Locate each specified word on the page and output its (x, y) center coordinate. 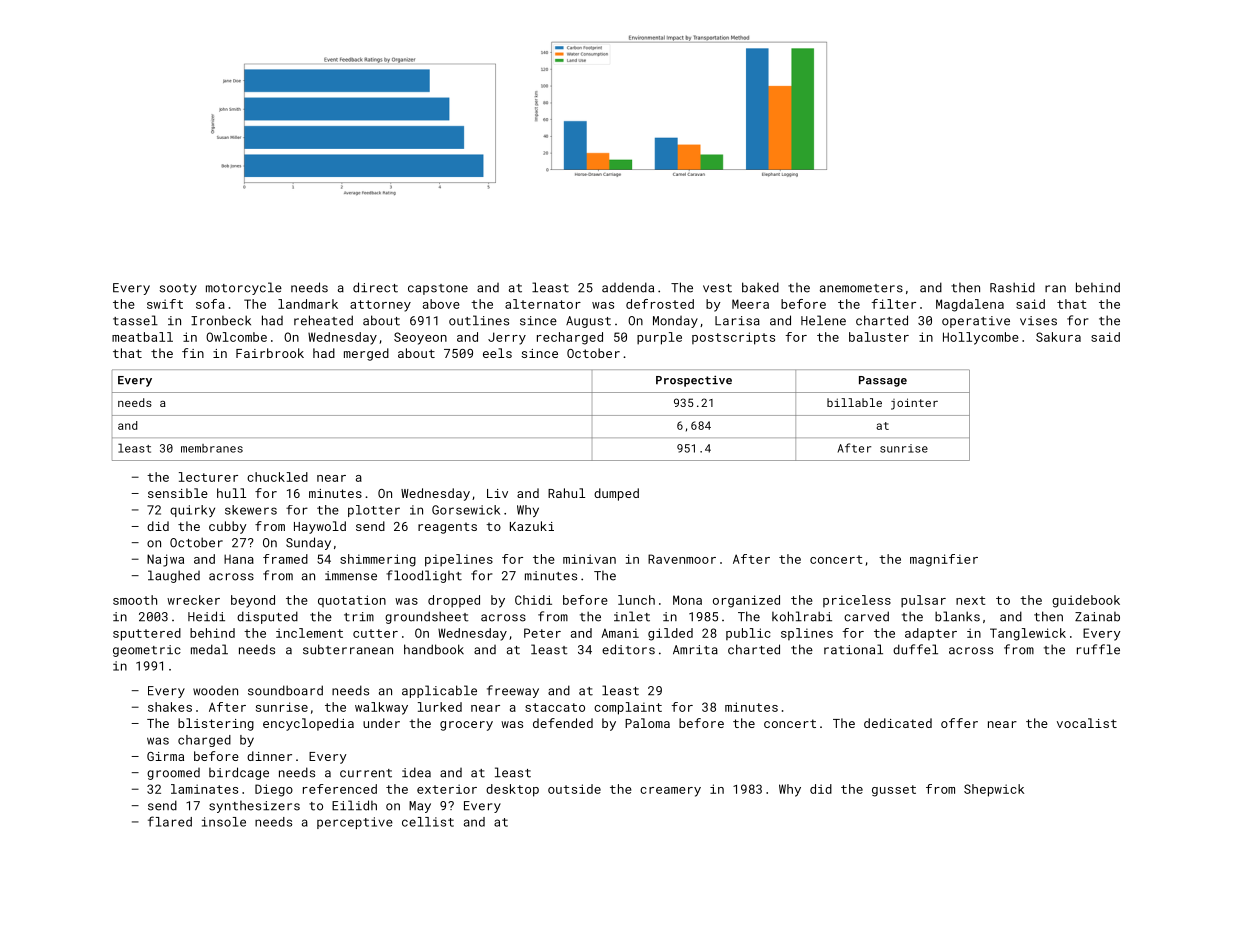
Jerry (507, 338)
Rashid (1012, 287)
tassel (135, 320)
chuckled (277, 477)
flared (170, 821)
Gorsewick (466, 510)
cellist (428, 822)
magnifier (944, 560)
